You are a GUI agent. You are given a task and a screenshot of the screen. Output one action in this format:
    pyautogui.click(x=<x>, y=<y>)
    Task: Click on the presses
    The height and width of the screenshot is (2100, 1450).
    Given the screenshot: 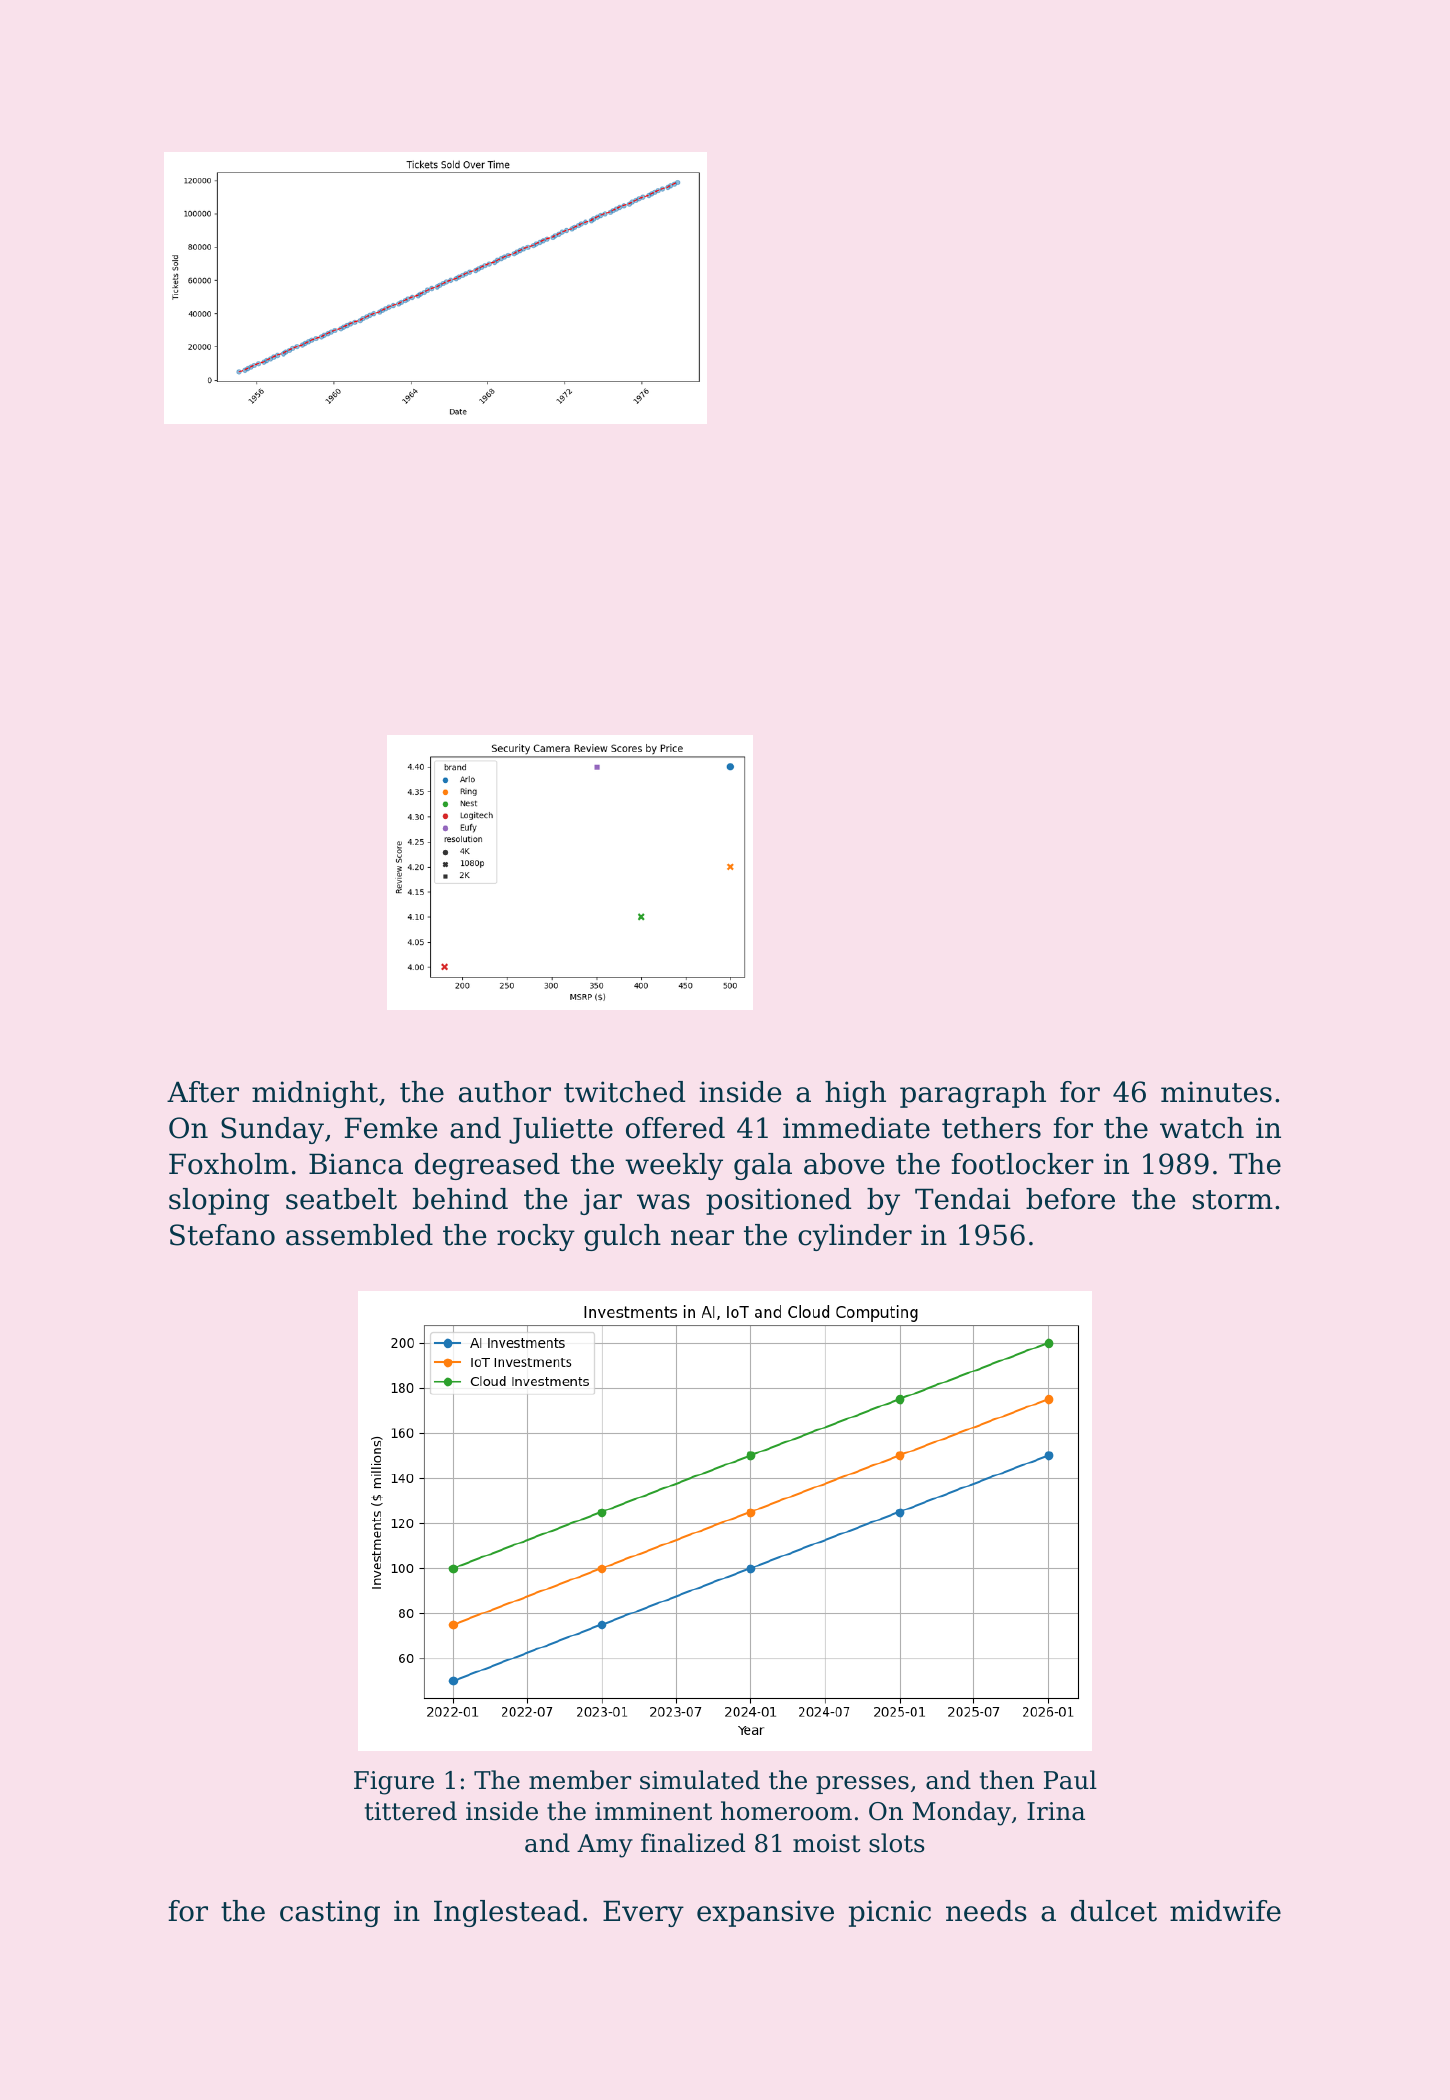 What is the action you would take?
    pyautogui.click(x=862, y=1785)
